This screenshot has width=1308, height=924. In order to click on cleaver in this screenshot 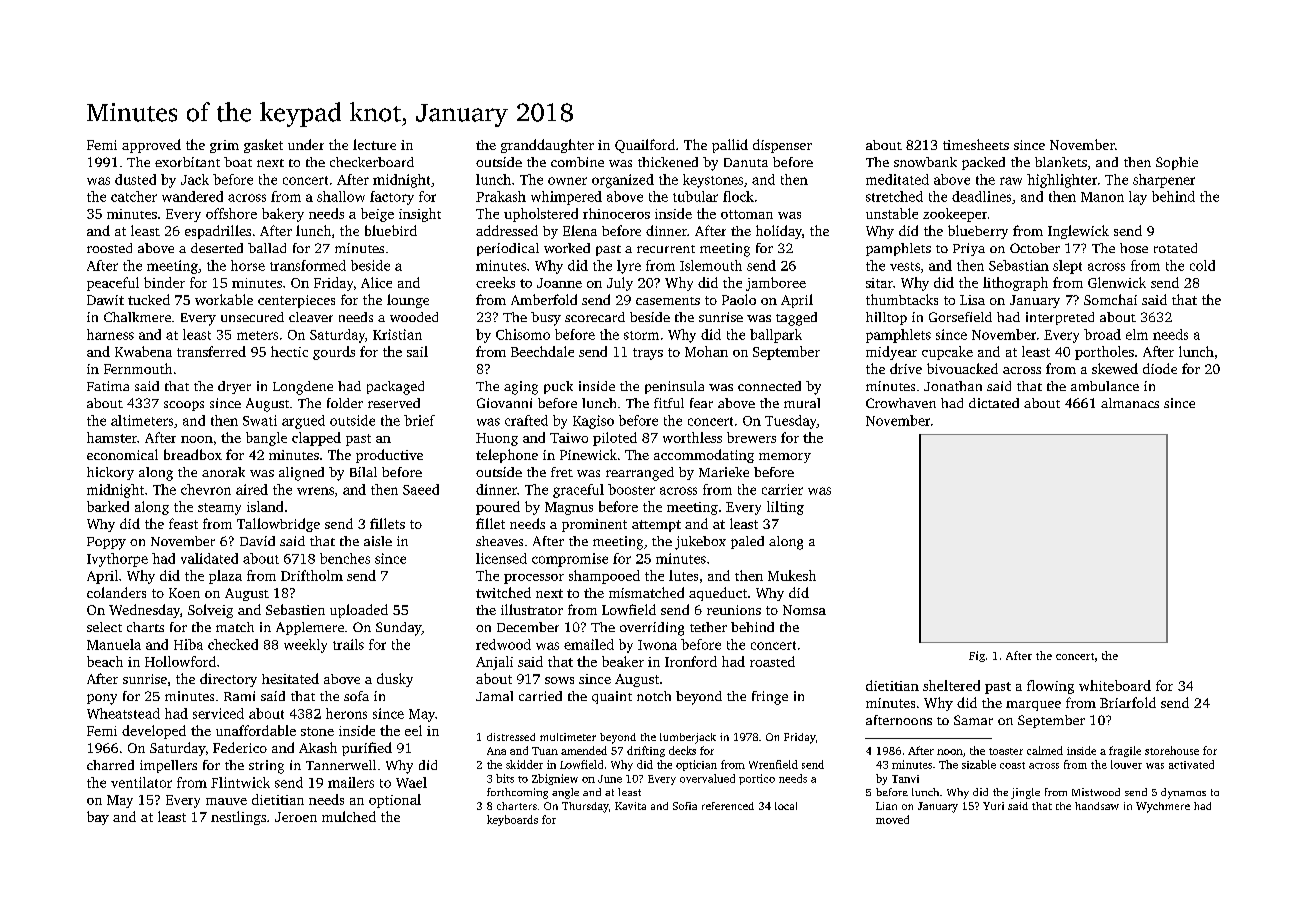, I will do `click(311, 317)`.
